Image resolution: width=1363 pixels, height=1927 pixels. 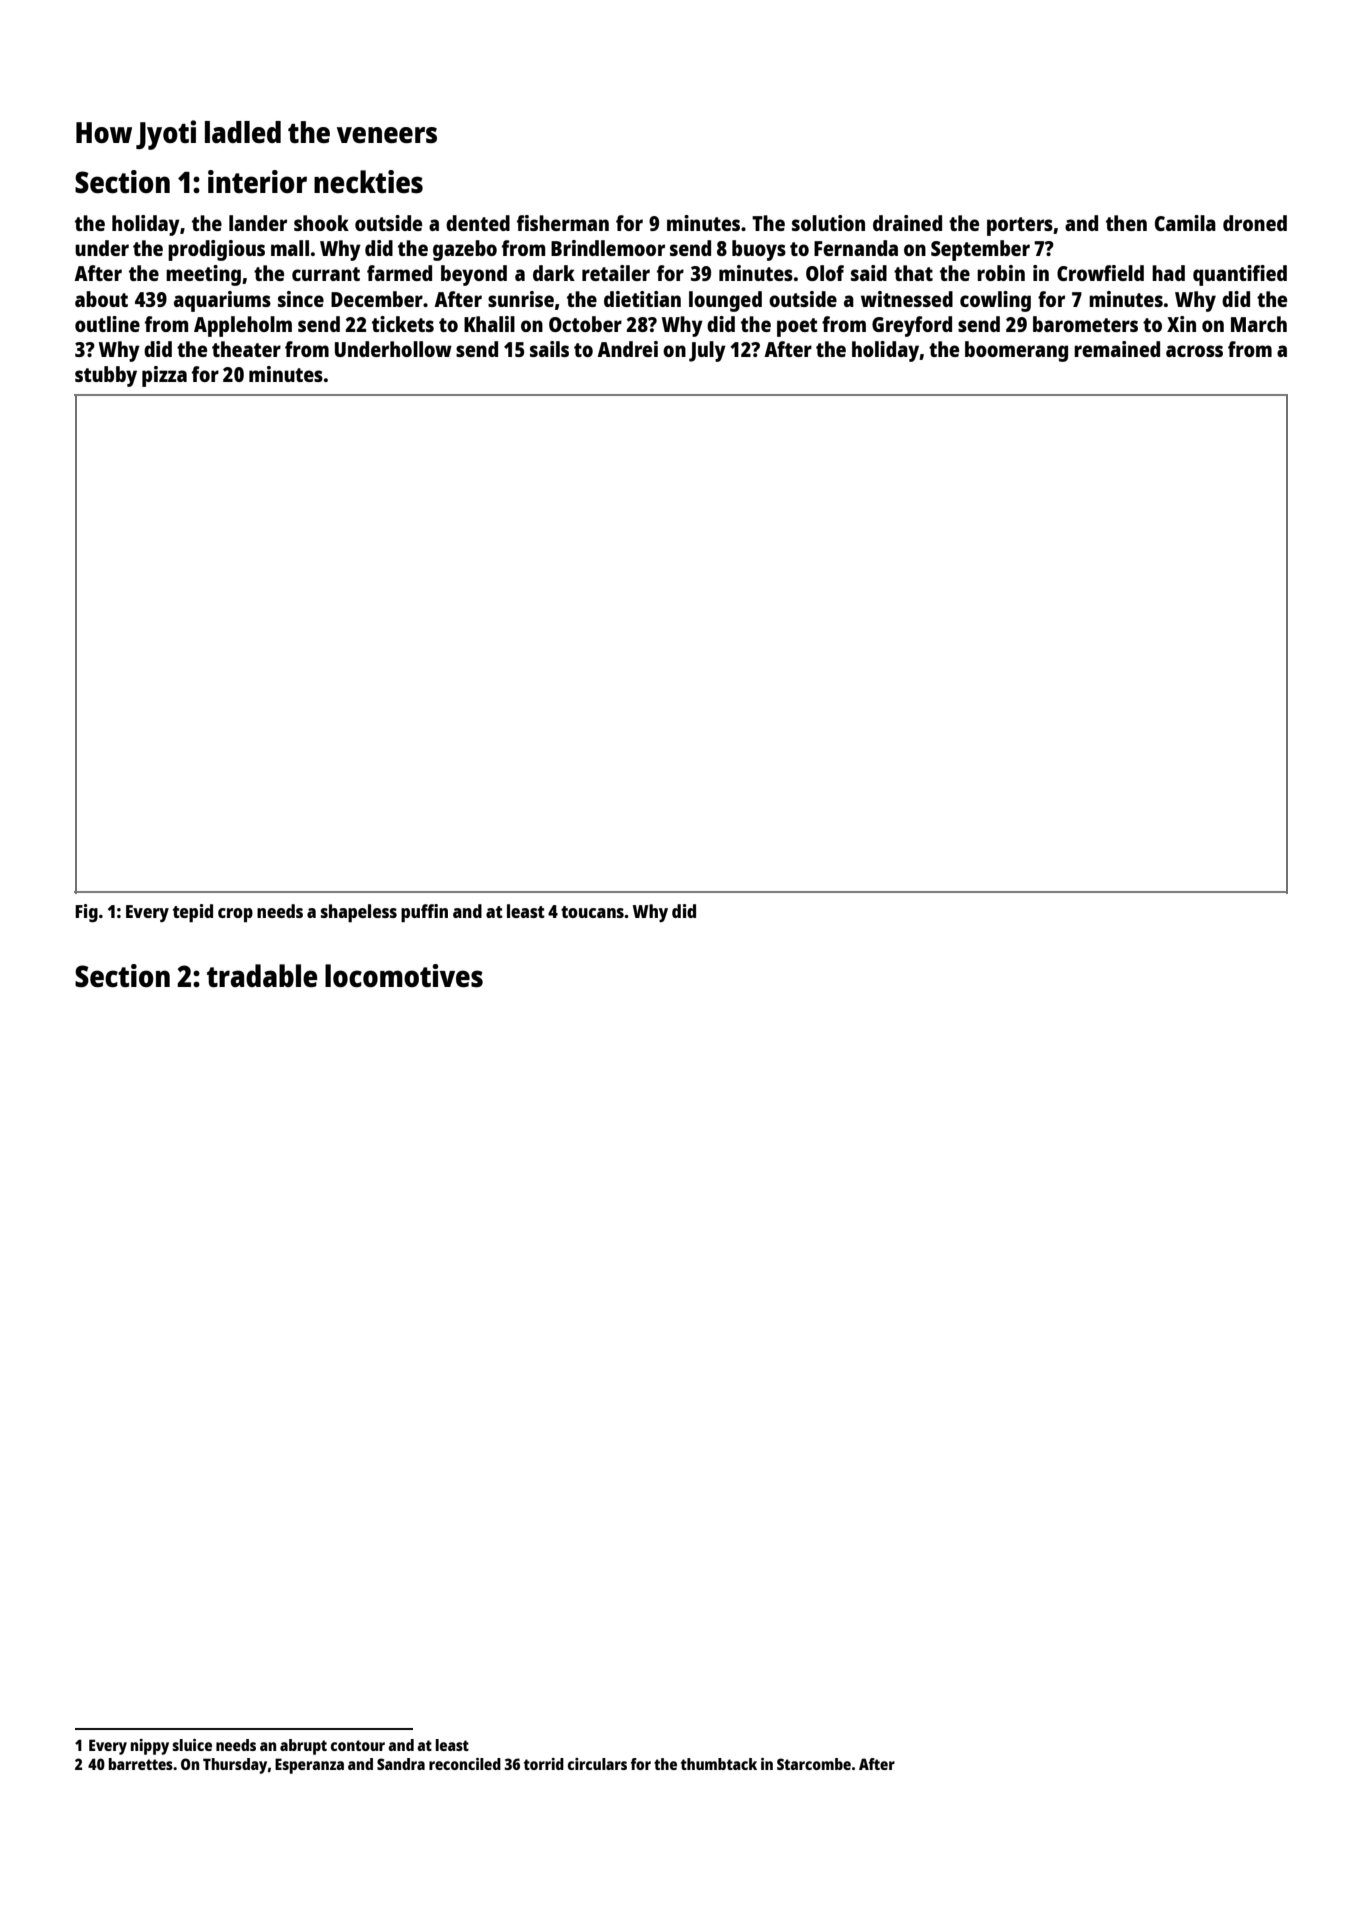 What do you see at coordinates (262, 975) in the screenshot?
I see `tradable` at bounding box center [262, 975].
